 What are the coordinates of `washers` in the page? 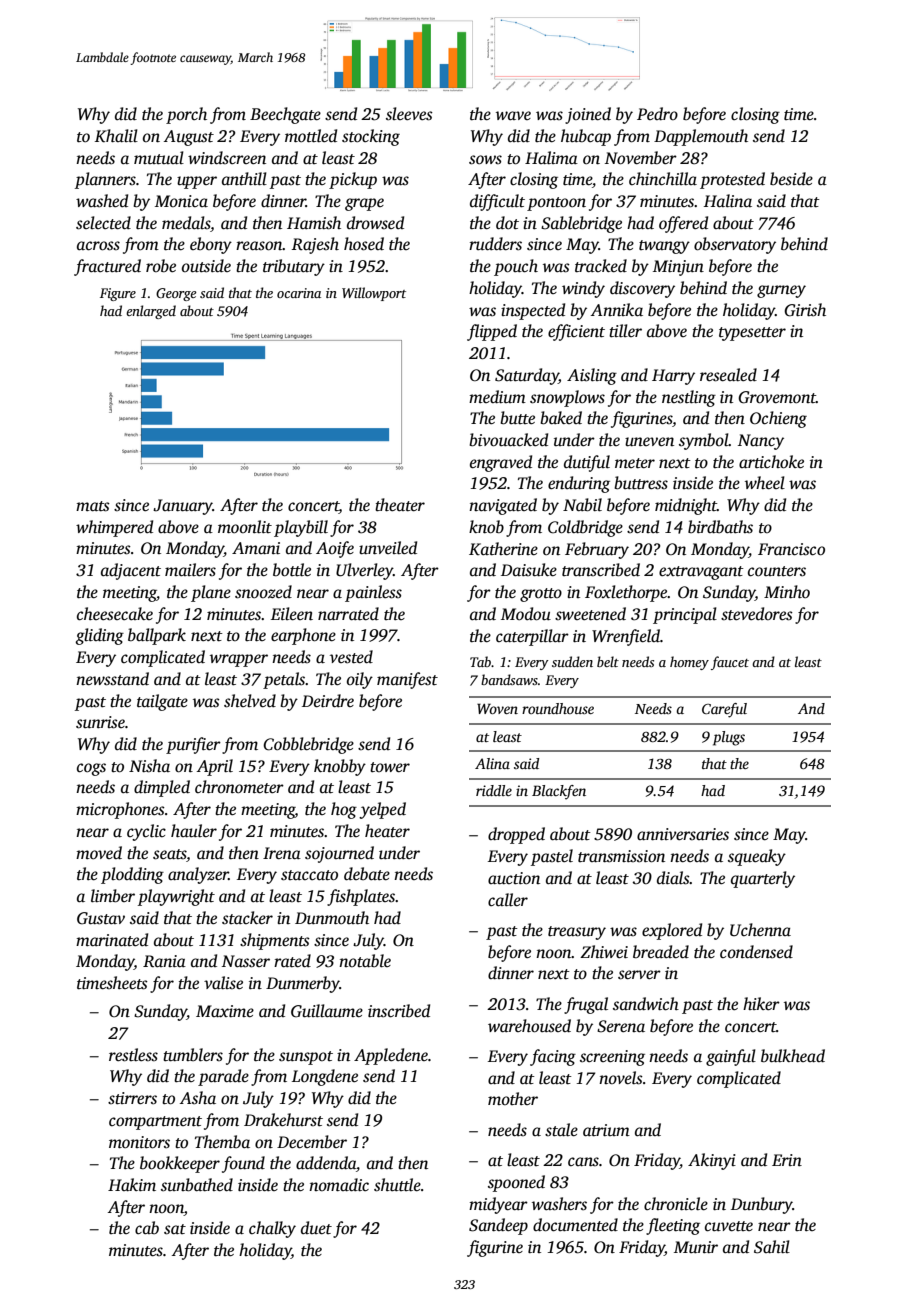 It's located at (559, 1204).
